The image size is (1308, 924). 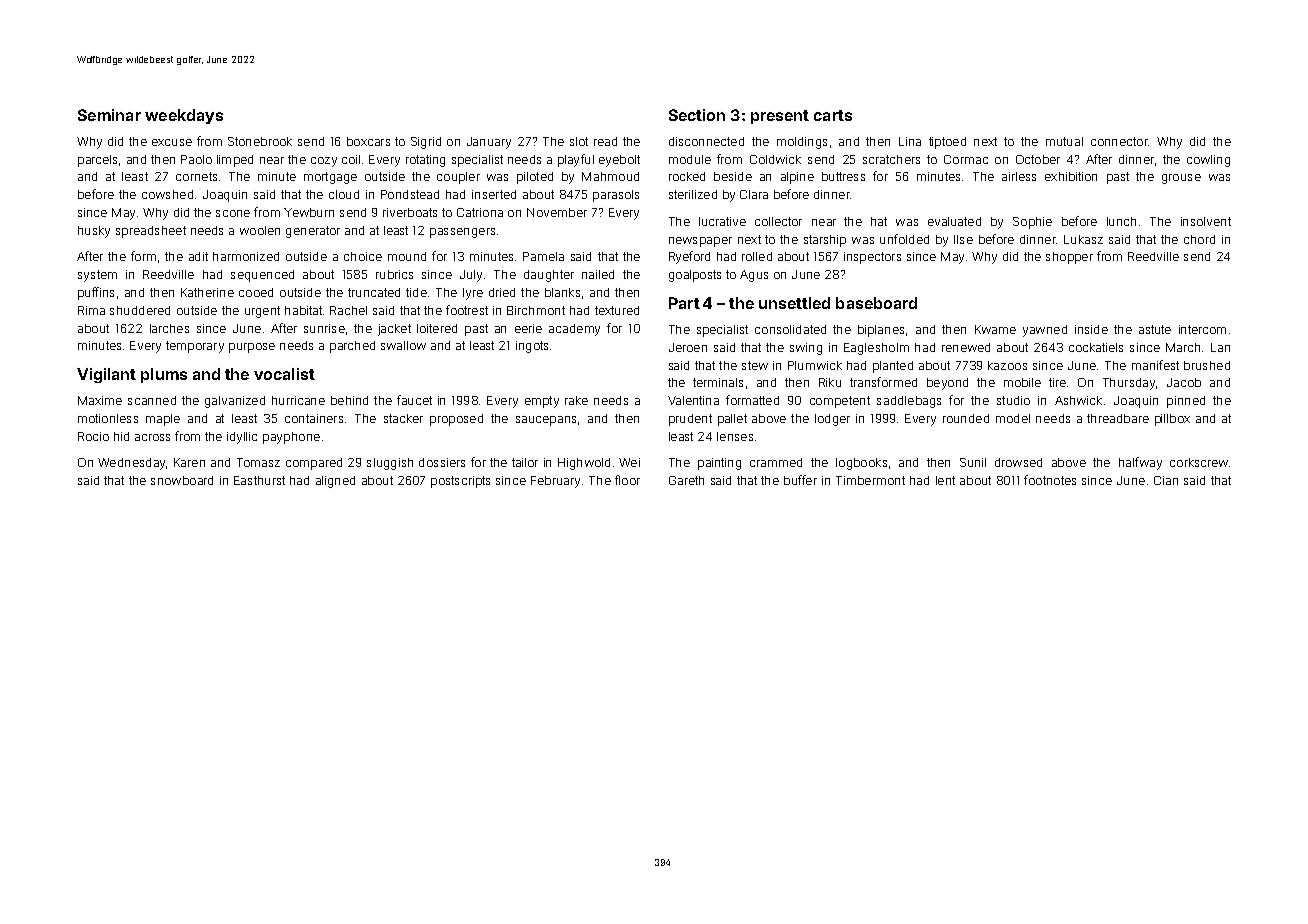 What do you see at coordinates (109, 115) in the screenshot?
I see `Seminar` at bounding box center [109, 115].
